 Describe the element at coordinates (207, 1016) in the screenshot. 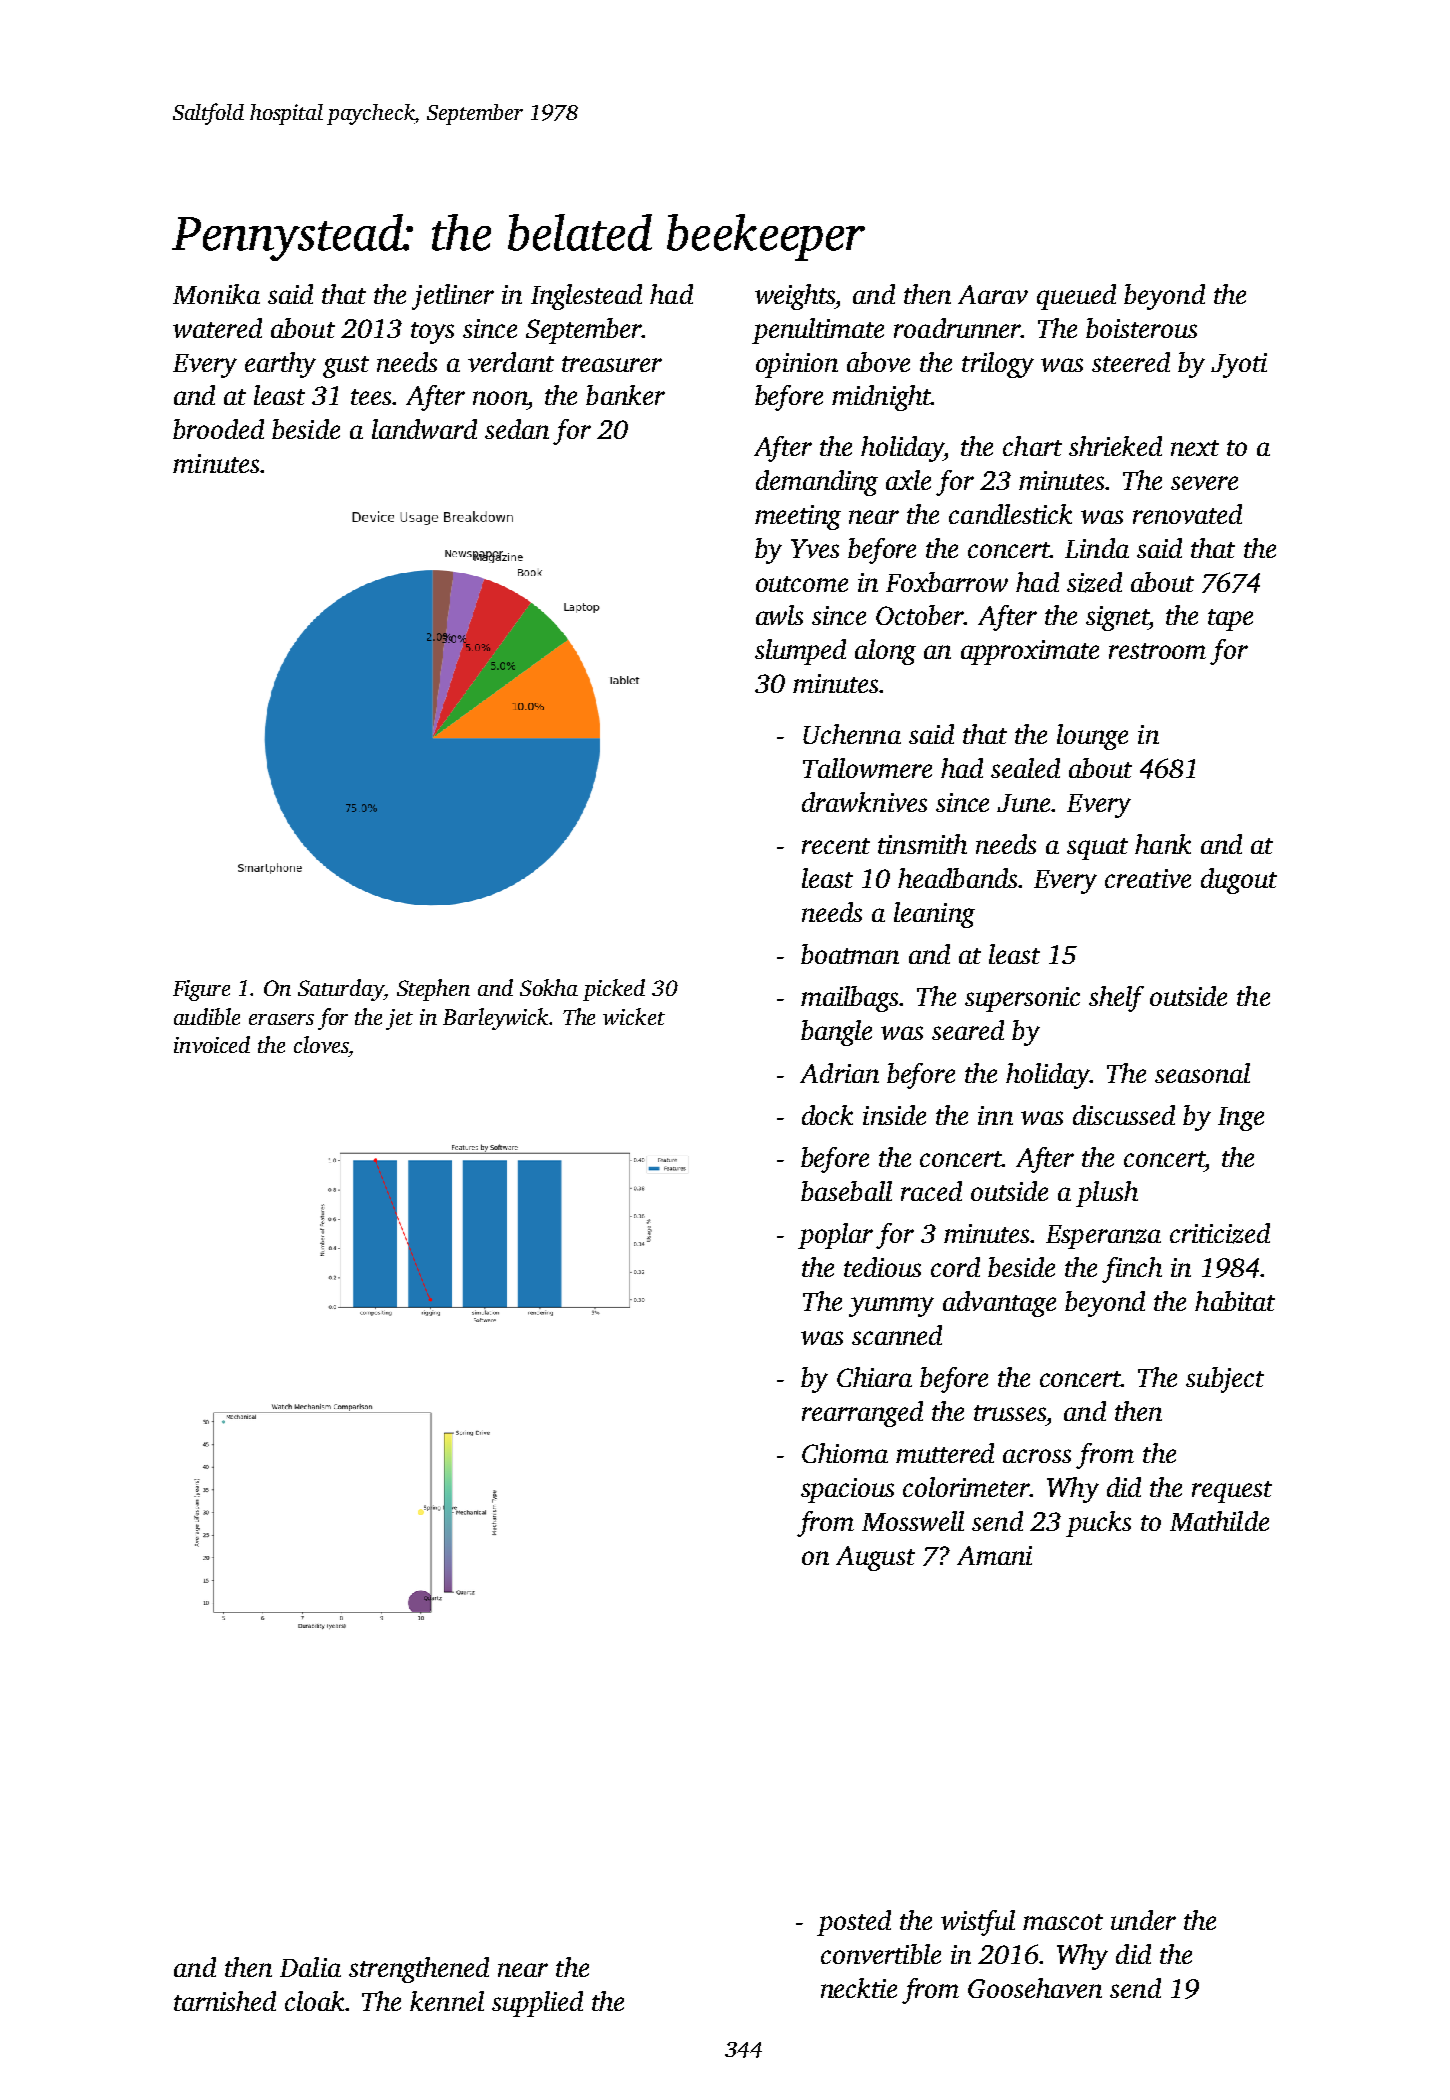

I see `audible` at that location.
